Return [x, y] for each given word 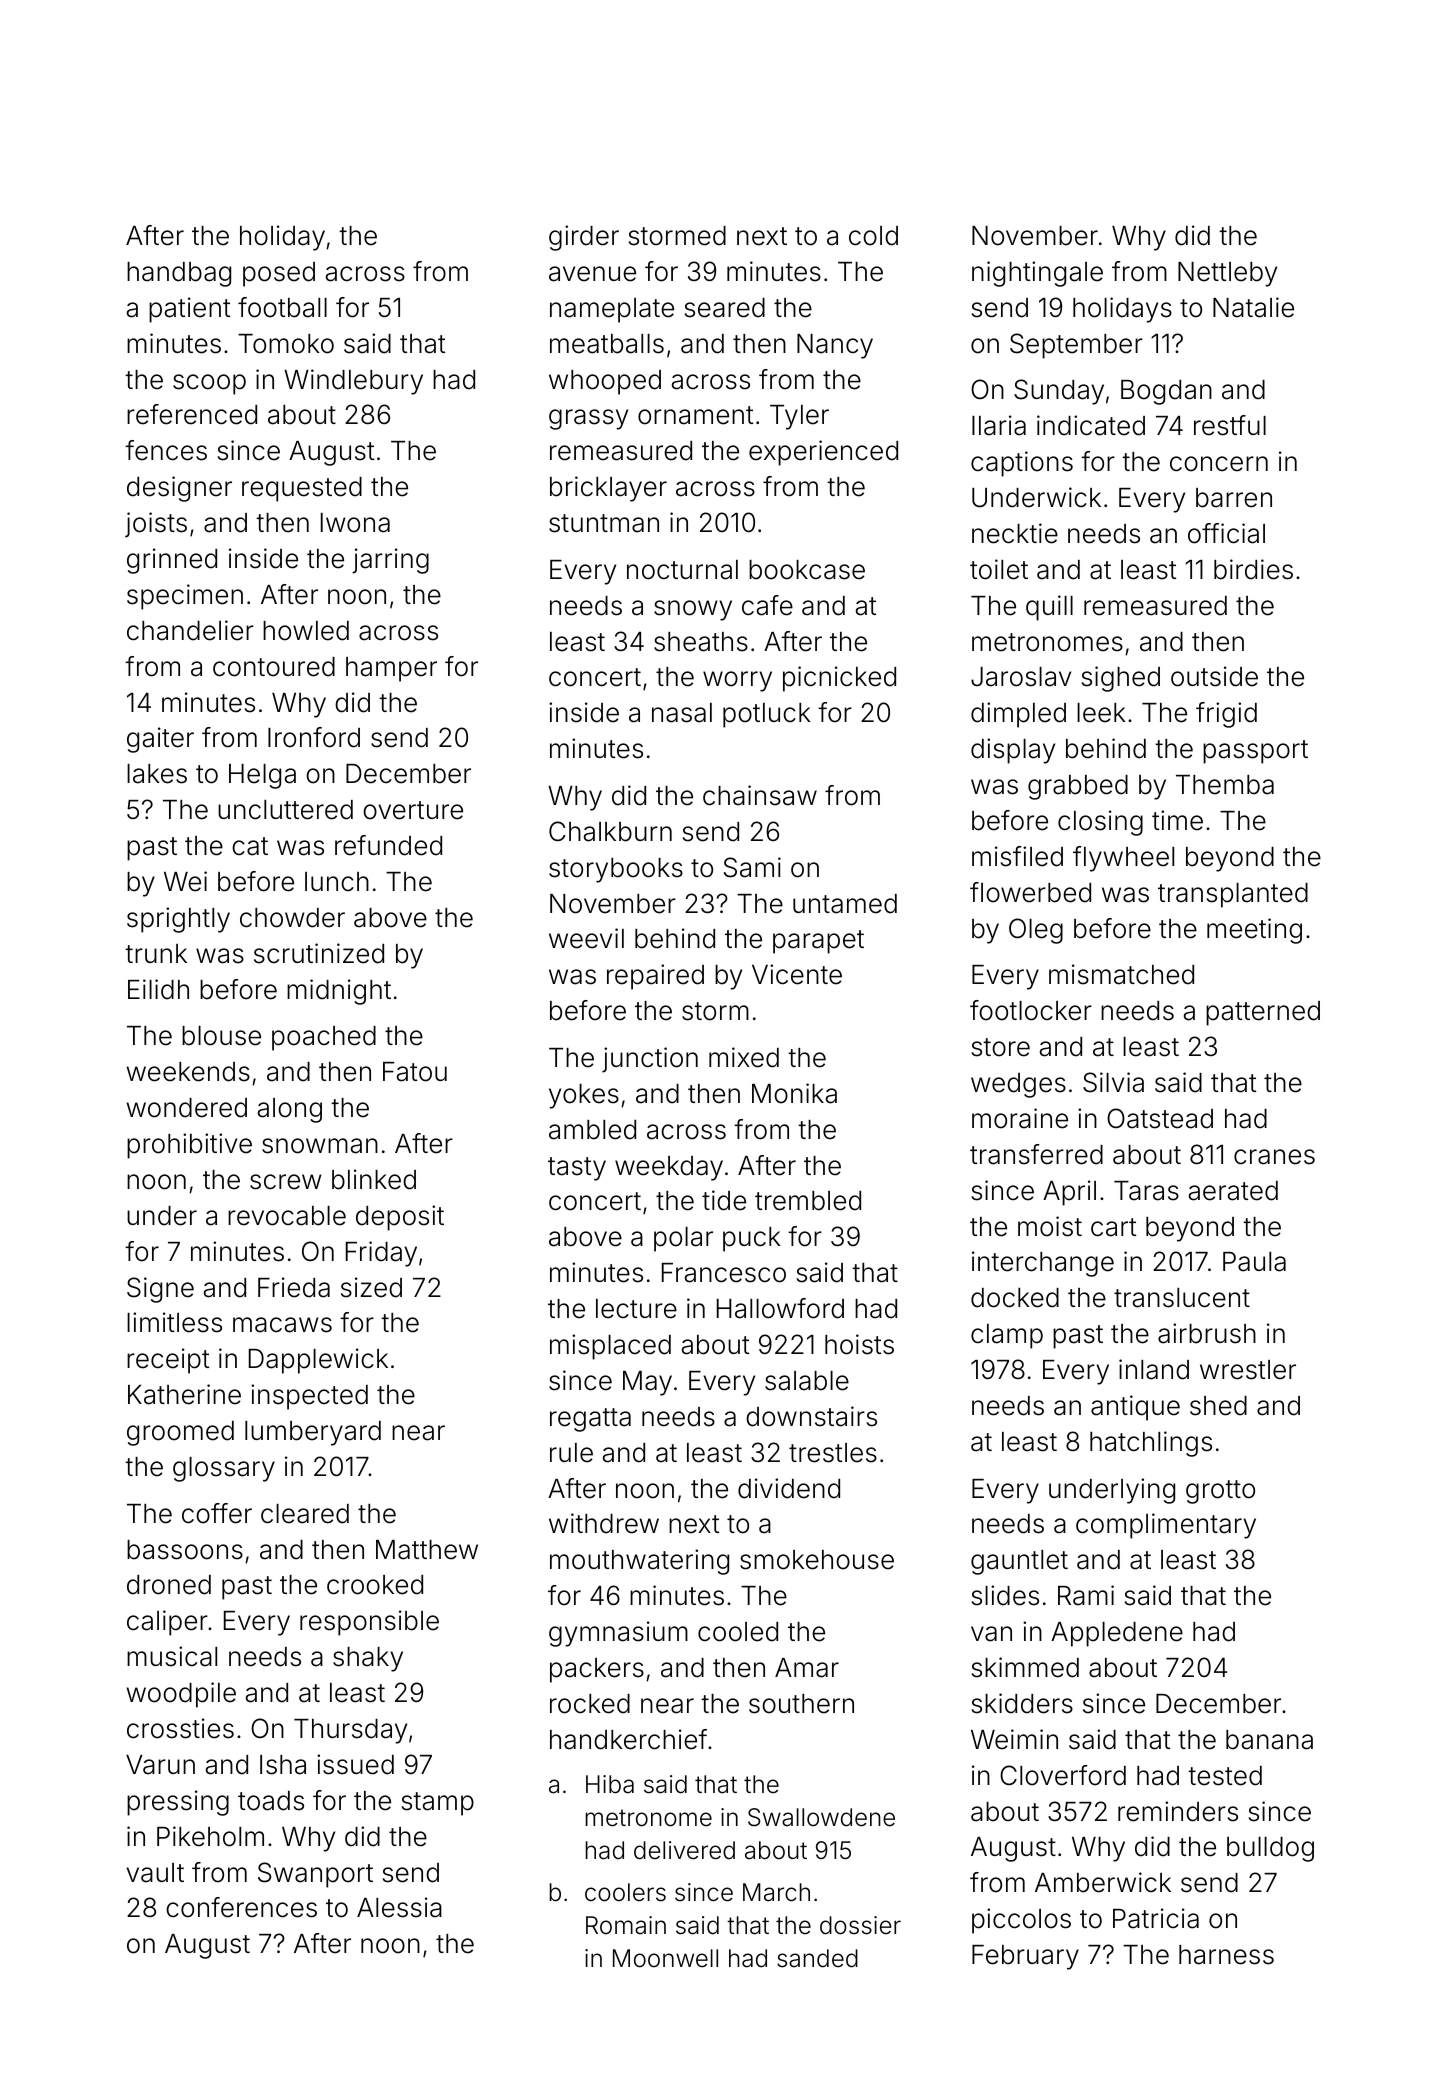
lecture [636, 1309]
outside [1214, 676]
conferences [241, 1907]
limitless [174, 1322]
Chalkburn [610, 831]
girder [584, 238]
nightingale [1037, 274]
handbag [179, 274]
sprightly [178, 920]
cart [1113, 1227]
